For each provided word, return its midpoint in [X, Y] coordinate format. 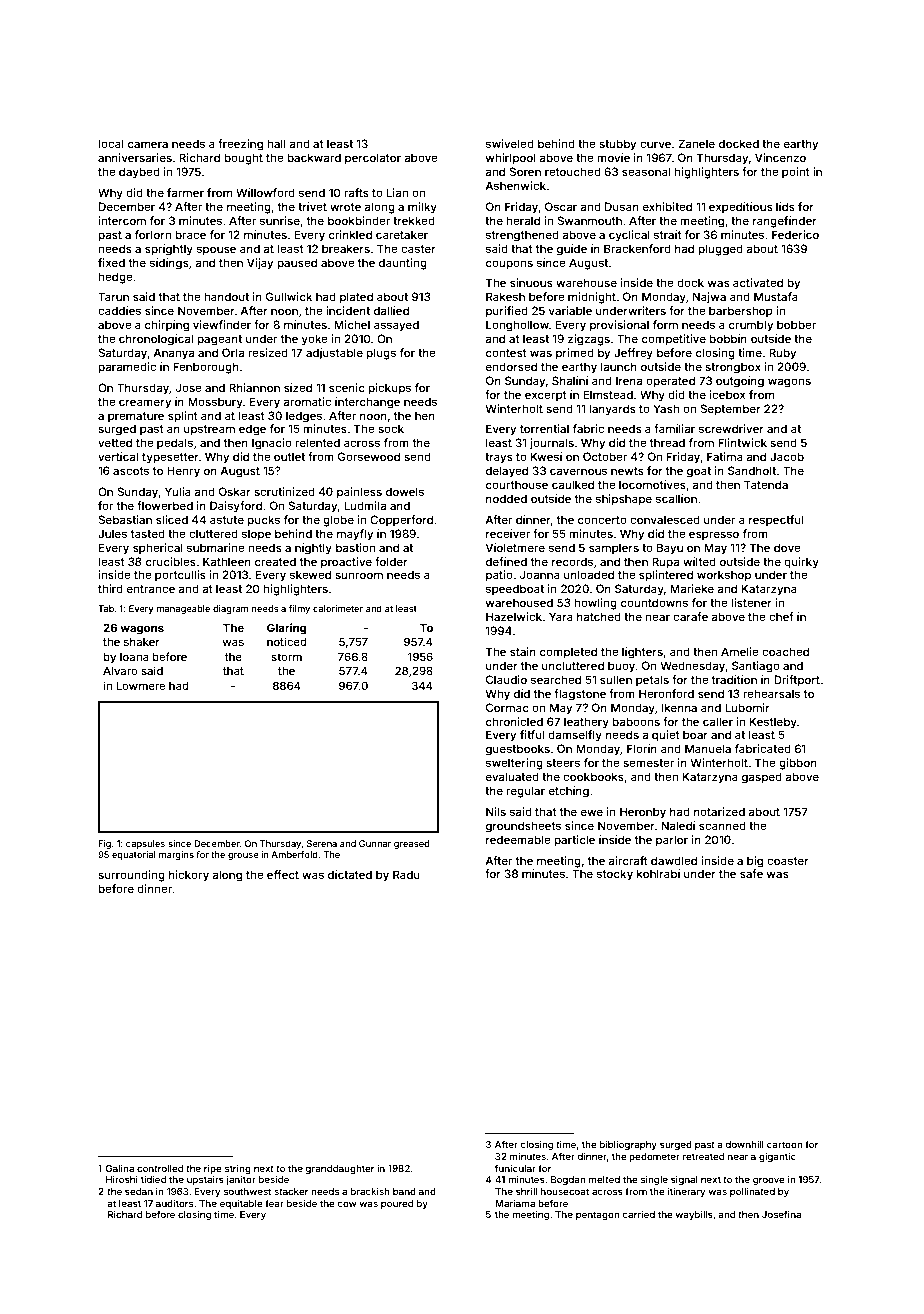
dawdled [674, 860]
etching [569, 792]
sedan [139, 1191]
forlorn [153, 234]
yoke [315, 340]
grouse [243, 856]
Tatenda [766, 484]
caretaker [402, 234]
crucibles [171, 561]
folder [391, 561]
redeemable [518, 839]
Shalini [570, 380]
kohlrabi [658, 873]
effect [283, 874]
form [665, 324]
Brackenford [637, 248]
